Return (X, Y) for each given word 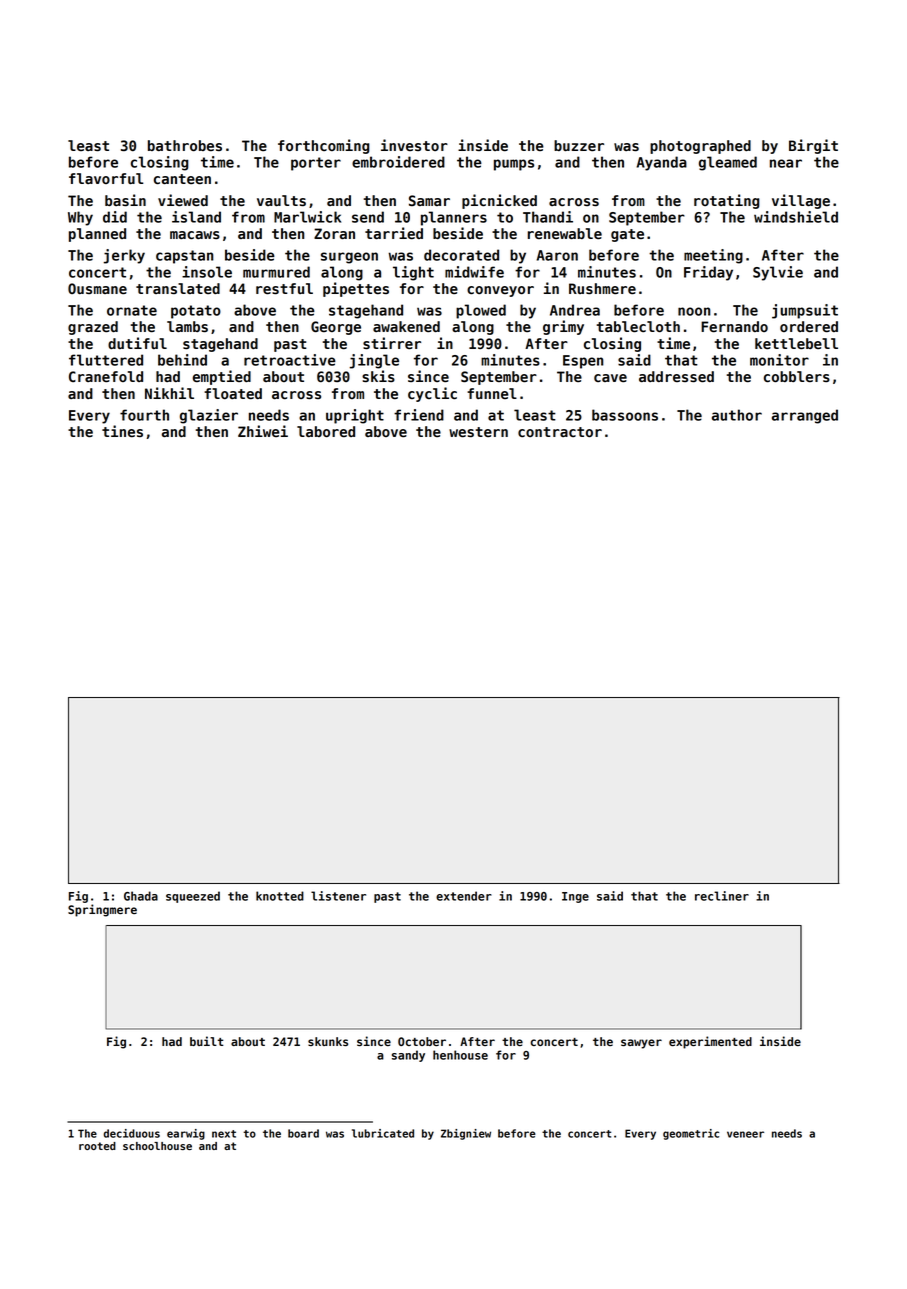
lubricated (383, 1133)
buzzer (579, 146)
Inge (575, 897)
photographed (700, 147)
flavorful (106, 178)
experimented (710, 1042)
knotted (280, 896)
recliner (722, 896)
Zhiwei (263, 431)
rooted (97, 1146)
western (478, 432)
